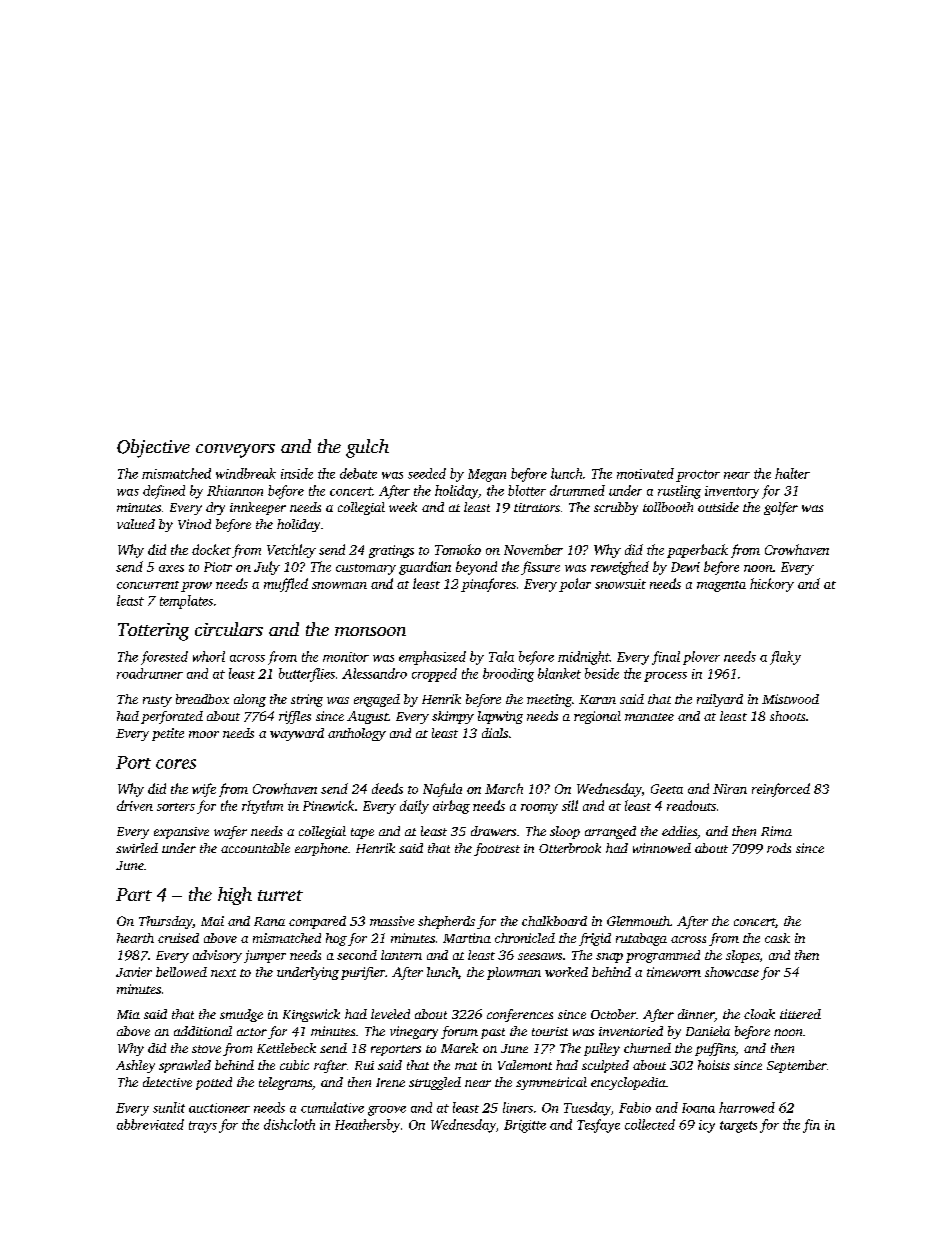 Image resolution: width=952 pixels, height=1233 pixels. I want to click on trays, so click(203, 1127).
